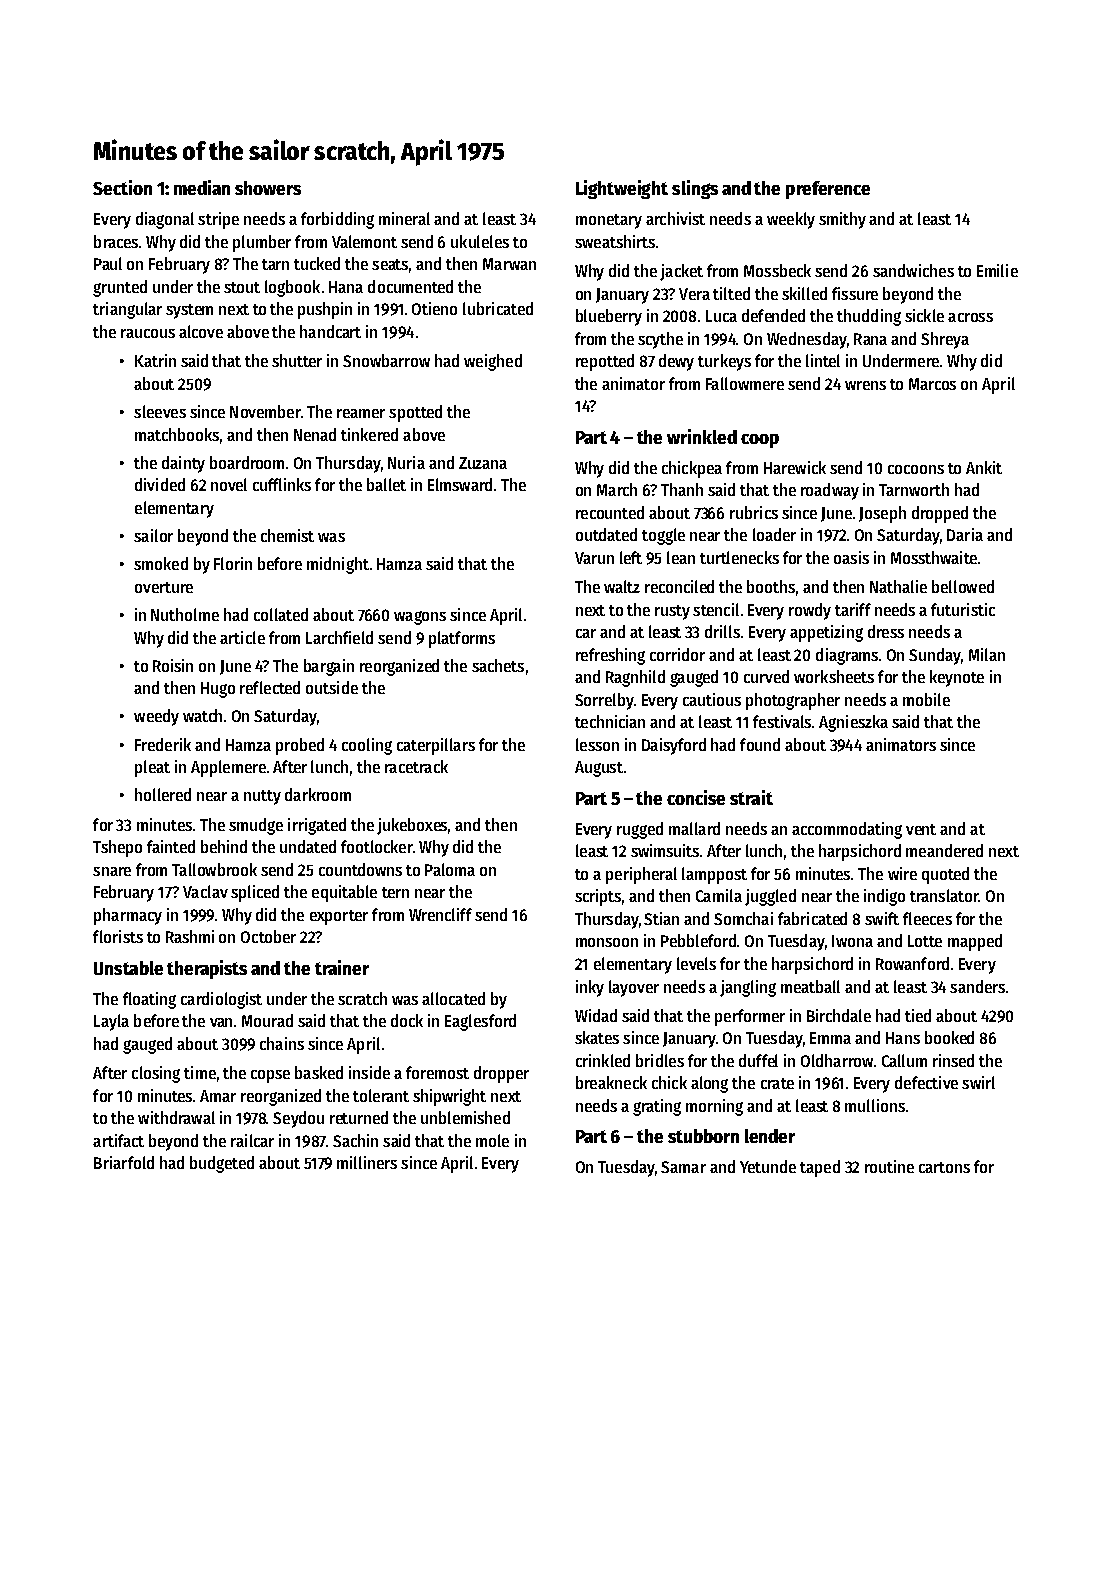 This document has width=1113, height=1574. I want to click on fabricated, so click(812, 918).
